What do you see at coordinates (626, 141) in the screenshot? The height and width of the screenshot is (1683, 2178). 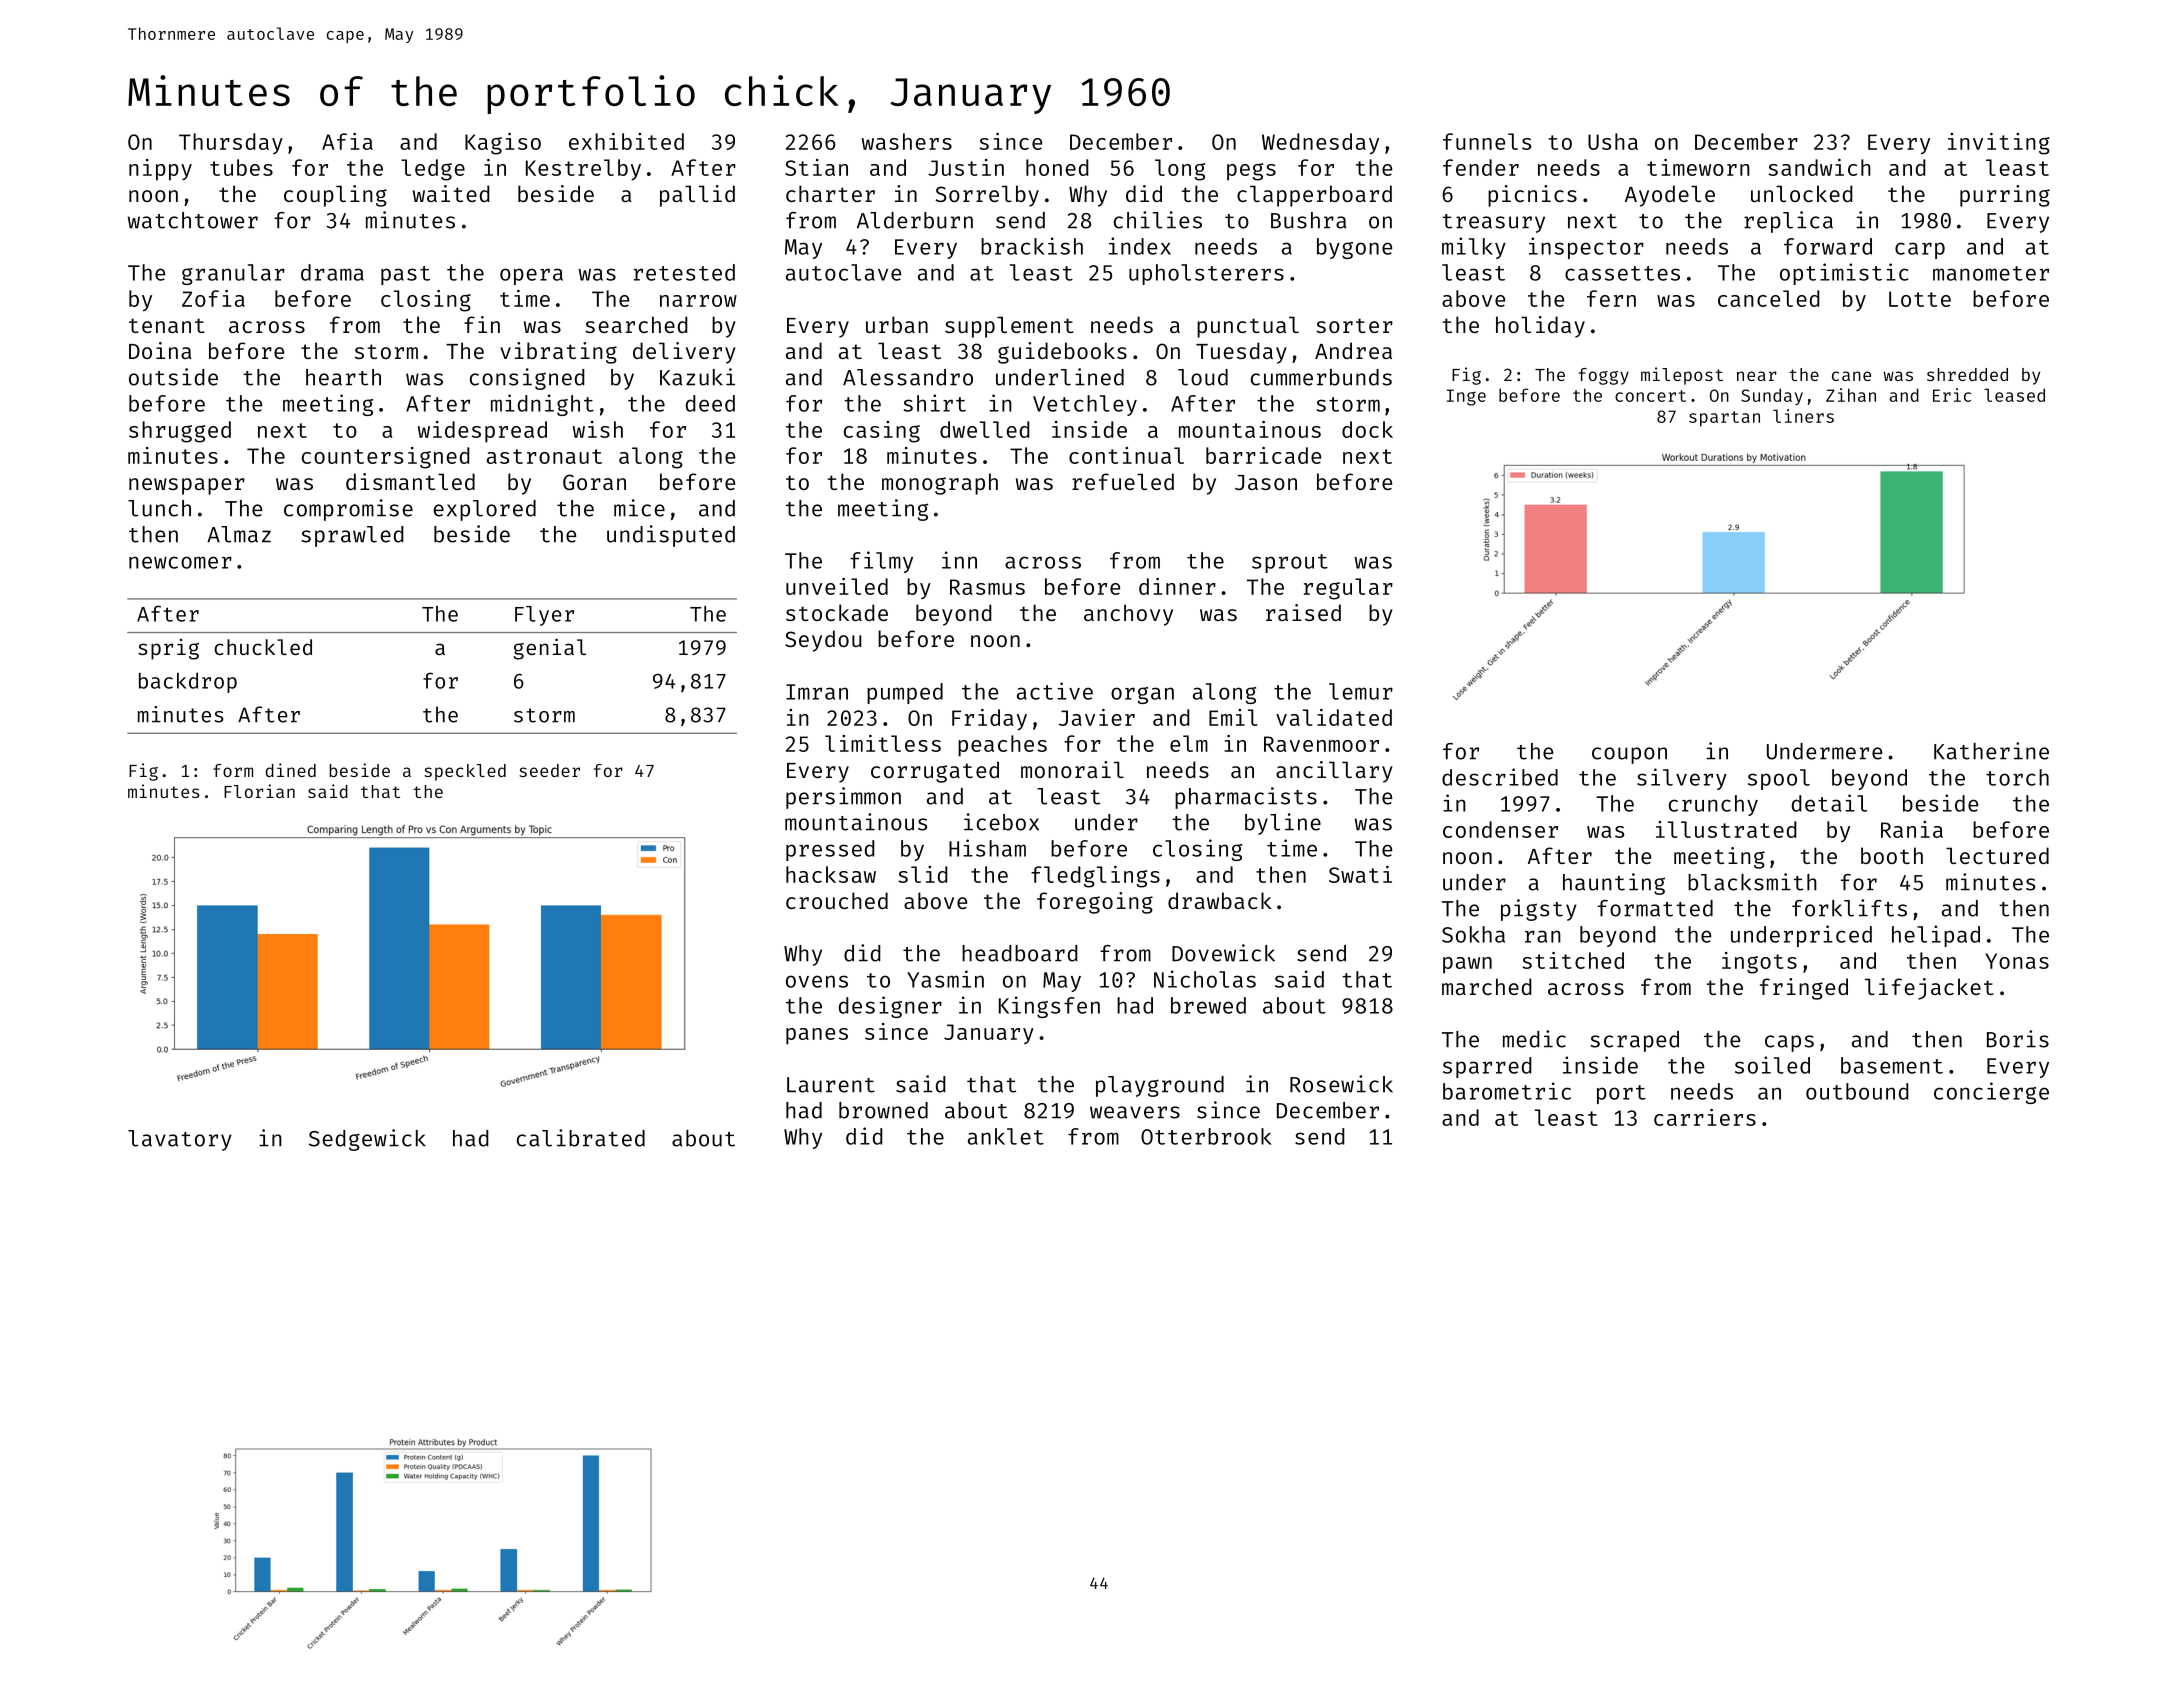 I see `exhibited` at bounding box center [626, 141].
